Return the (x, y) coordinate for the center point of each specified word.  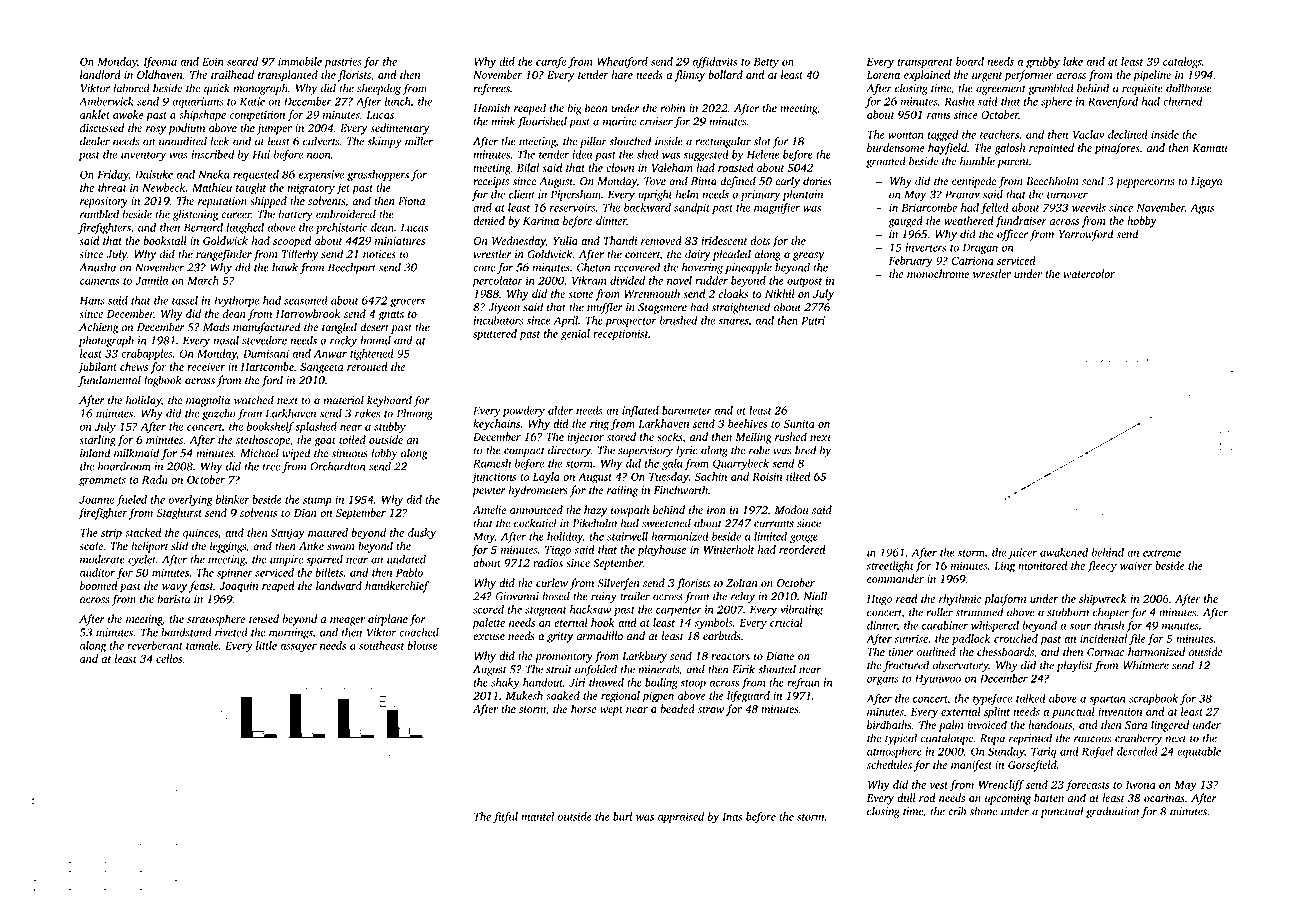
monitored (1042, 565)
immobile (300, 61)
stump (317, 501)
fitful (505, 818)
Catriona (972, 260)
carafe (551, 62)
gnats (391, 316)
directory (569, 451)
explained (927, 76)
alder (560, 410)
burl (622, 816)
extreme (1162, 553)
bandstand (186, 632)
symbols (713, 624)
